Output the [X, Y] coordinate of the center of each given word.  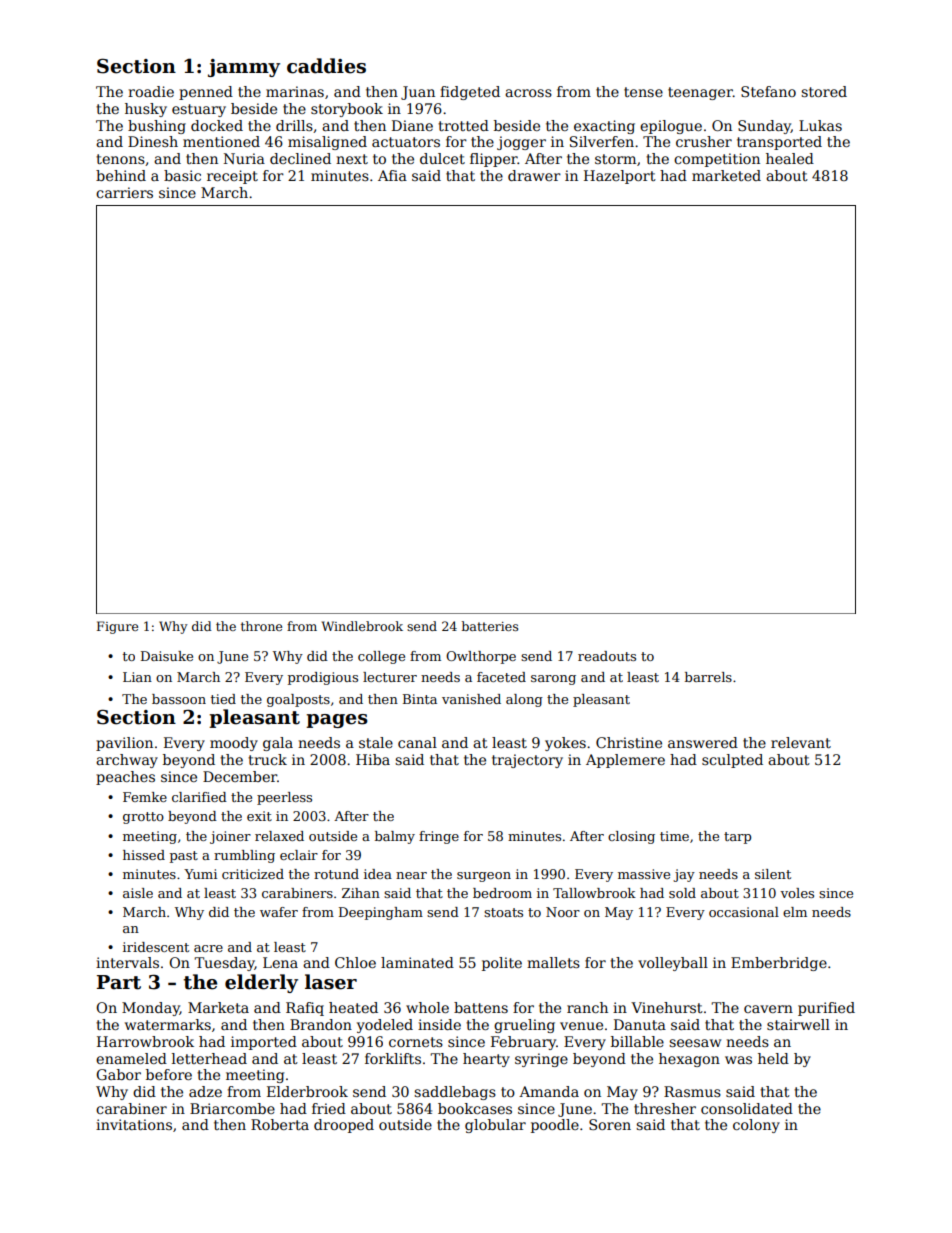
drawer [534, 175]
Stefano [768, 91]
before [169, 1074]
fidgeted [470, 93]
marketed [726, 175]
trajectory [527, 761]
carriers [124, 192]
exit [259, 816]
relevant [801, 742]
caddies [326, 66]
